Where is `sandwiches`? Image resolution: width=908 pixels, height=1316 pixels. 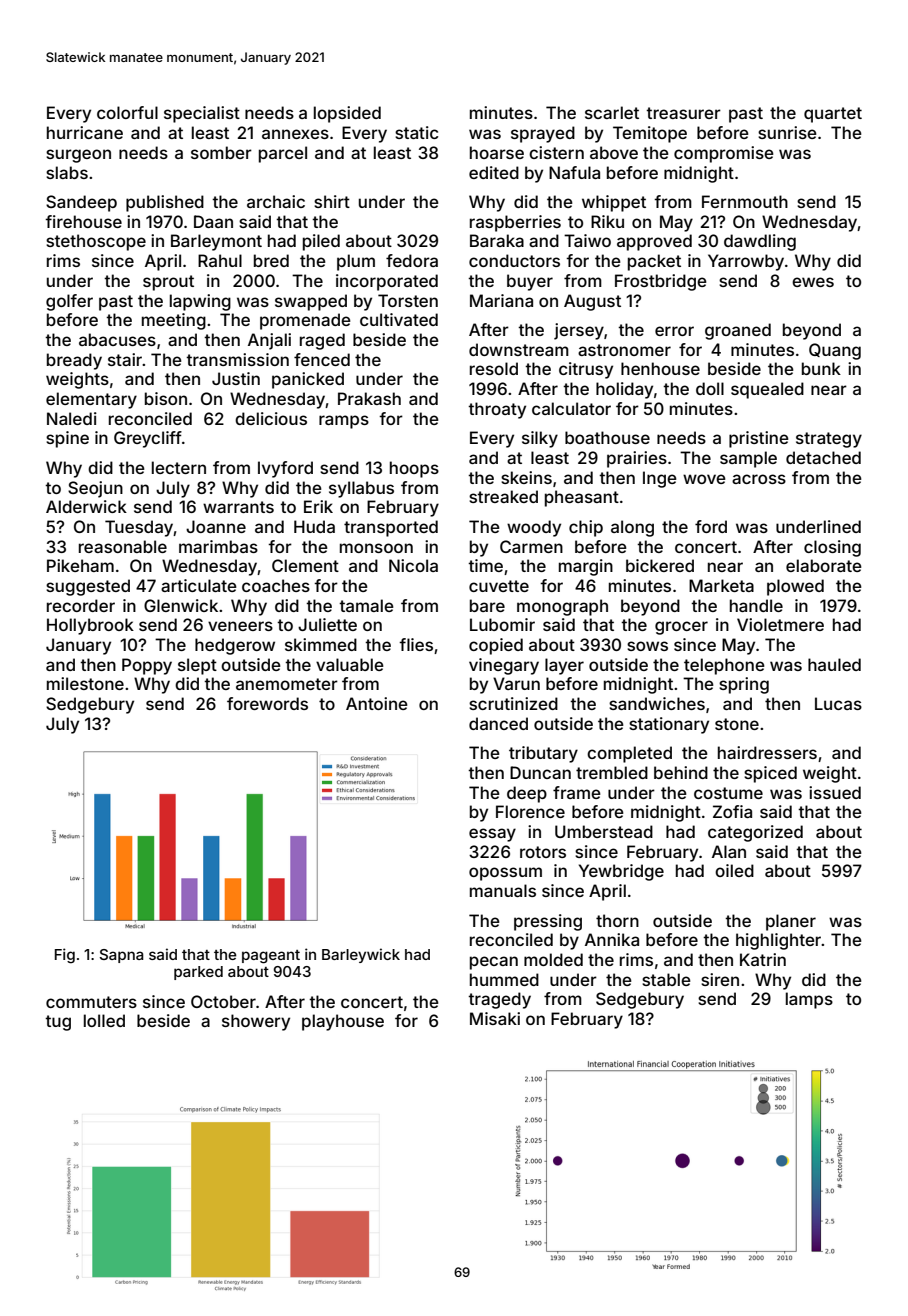
sandwiches is located at coordinates (657, 703).
